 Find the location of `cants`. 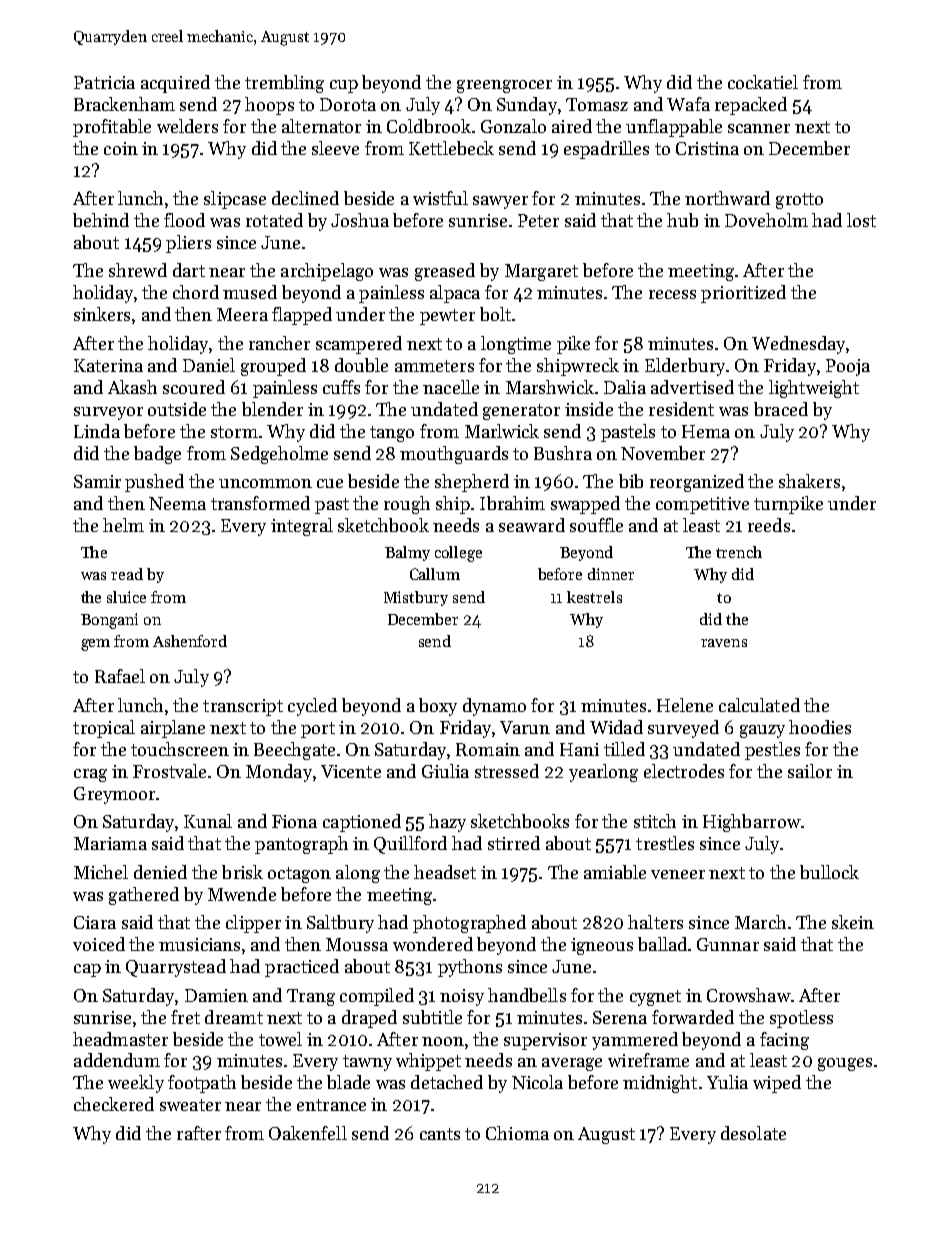

cants is located at coordinates (440, 1134).
